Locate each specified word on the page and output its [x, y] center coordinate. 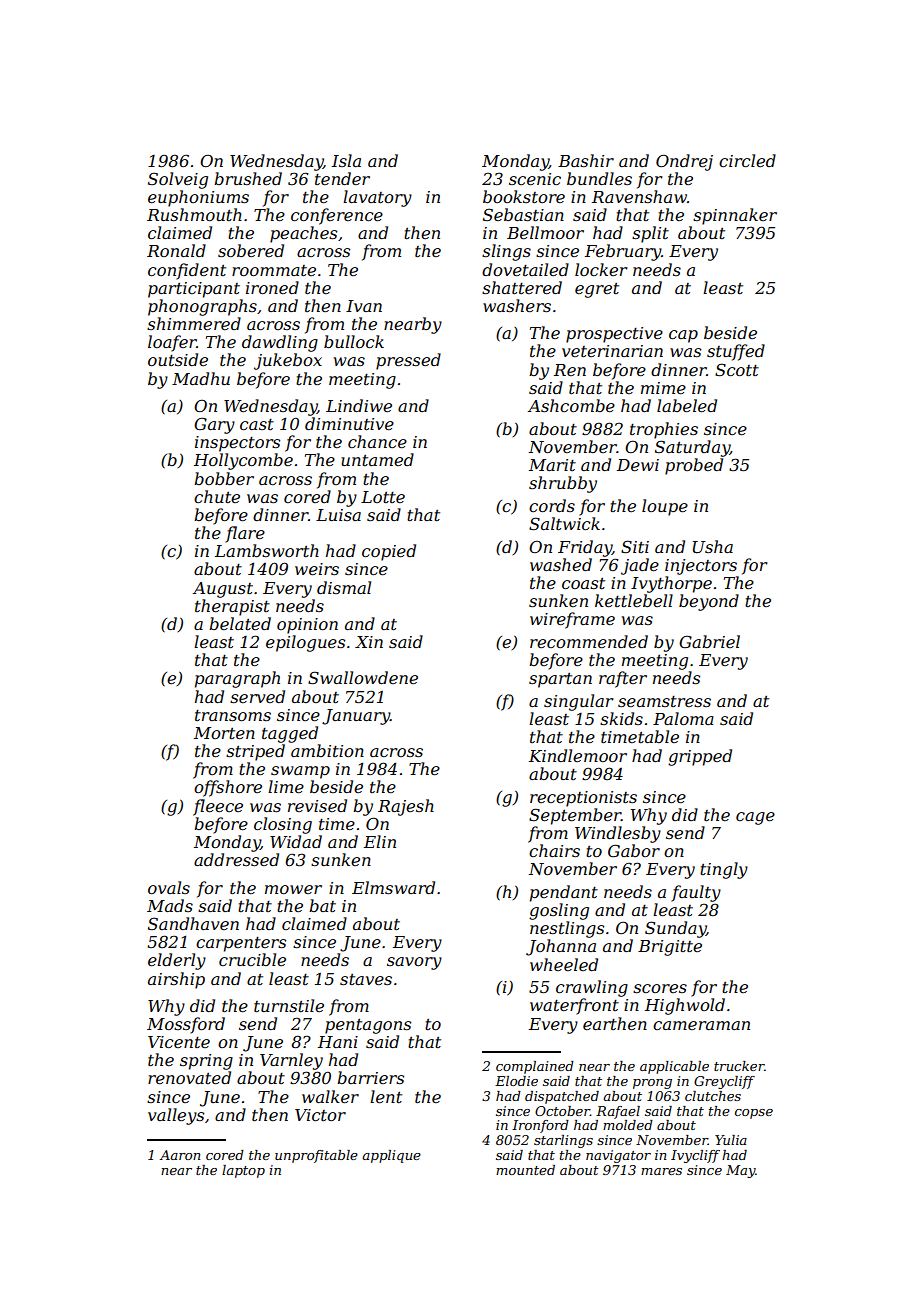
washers [517, 305]
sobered [251, 250]
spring [206, 1062]
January [356, 717]
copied [389, 552]
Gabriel [709, 641]
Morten [224, 733]
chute [217, 496]
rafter [623, 679]
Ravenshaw [639, 196]
